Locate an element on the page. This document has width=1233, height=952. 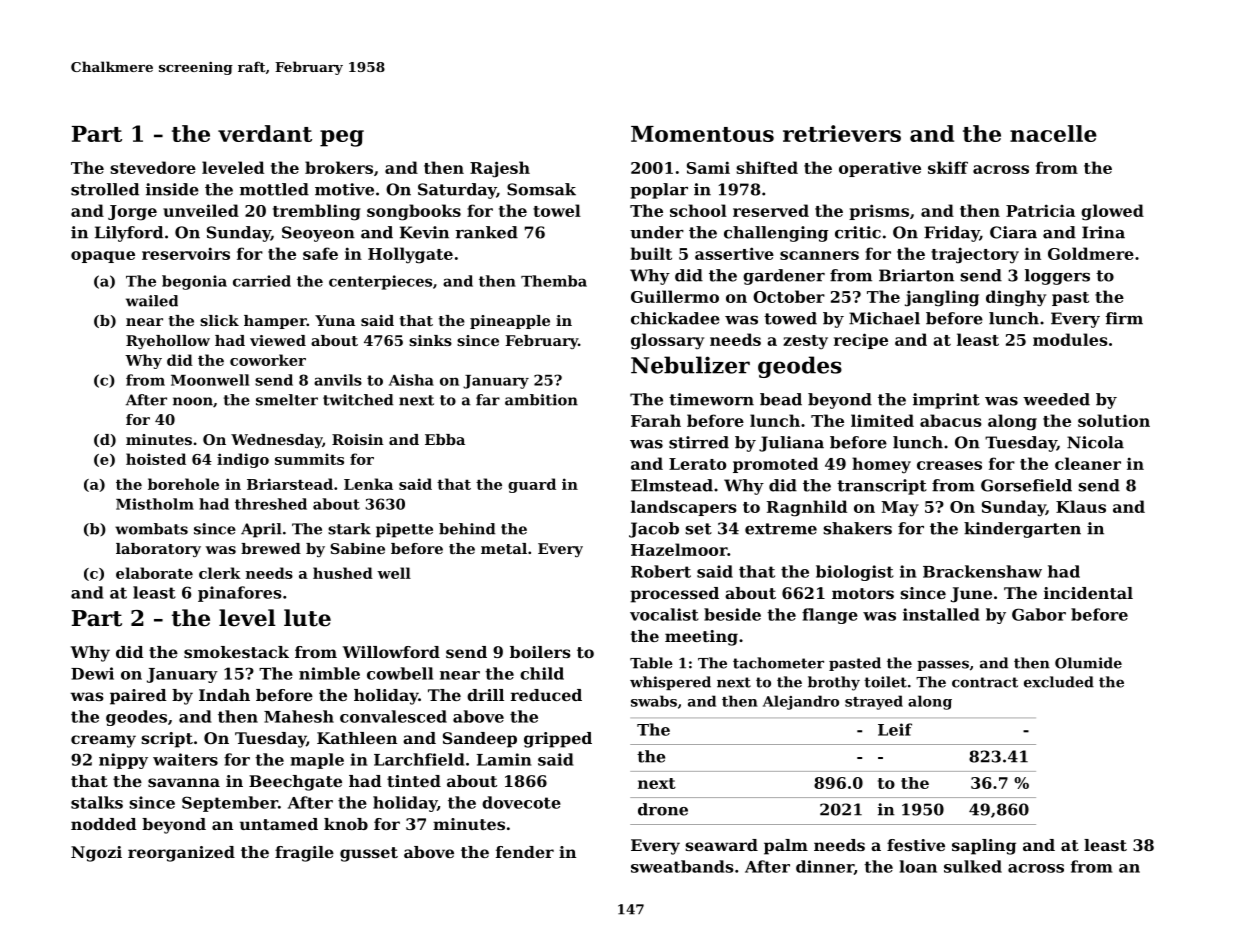
verdant is located at coordinates (265, 133).
